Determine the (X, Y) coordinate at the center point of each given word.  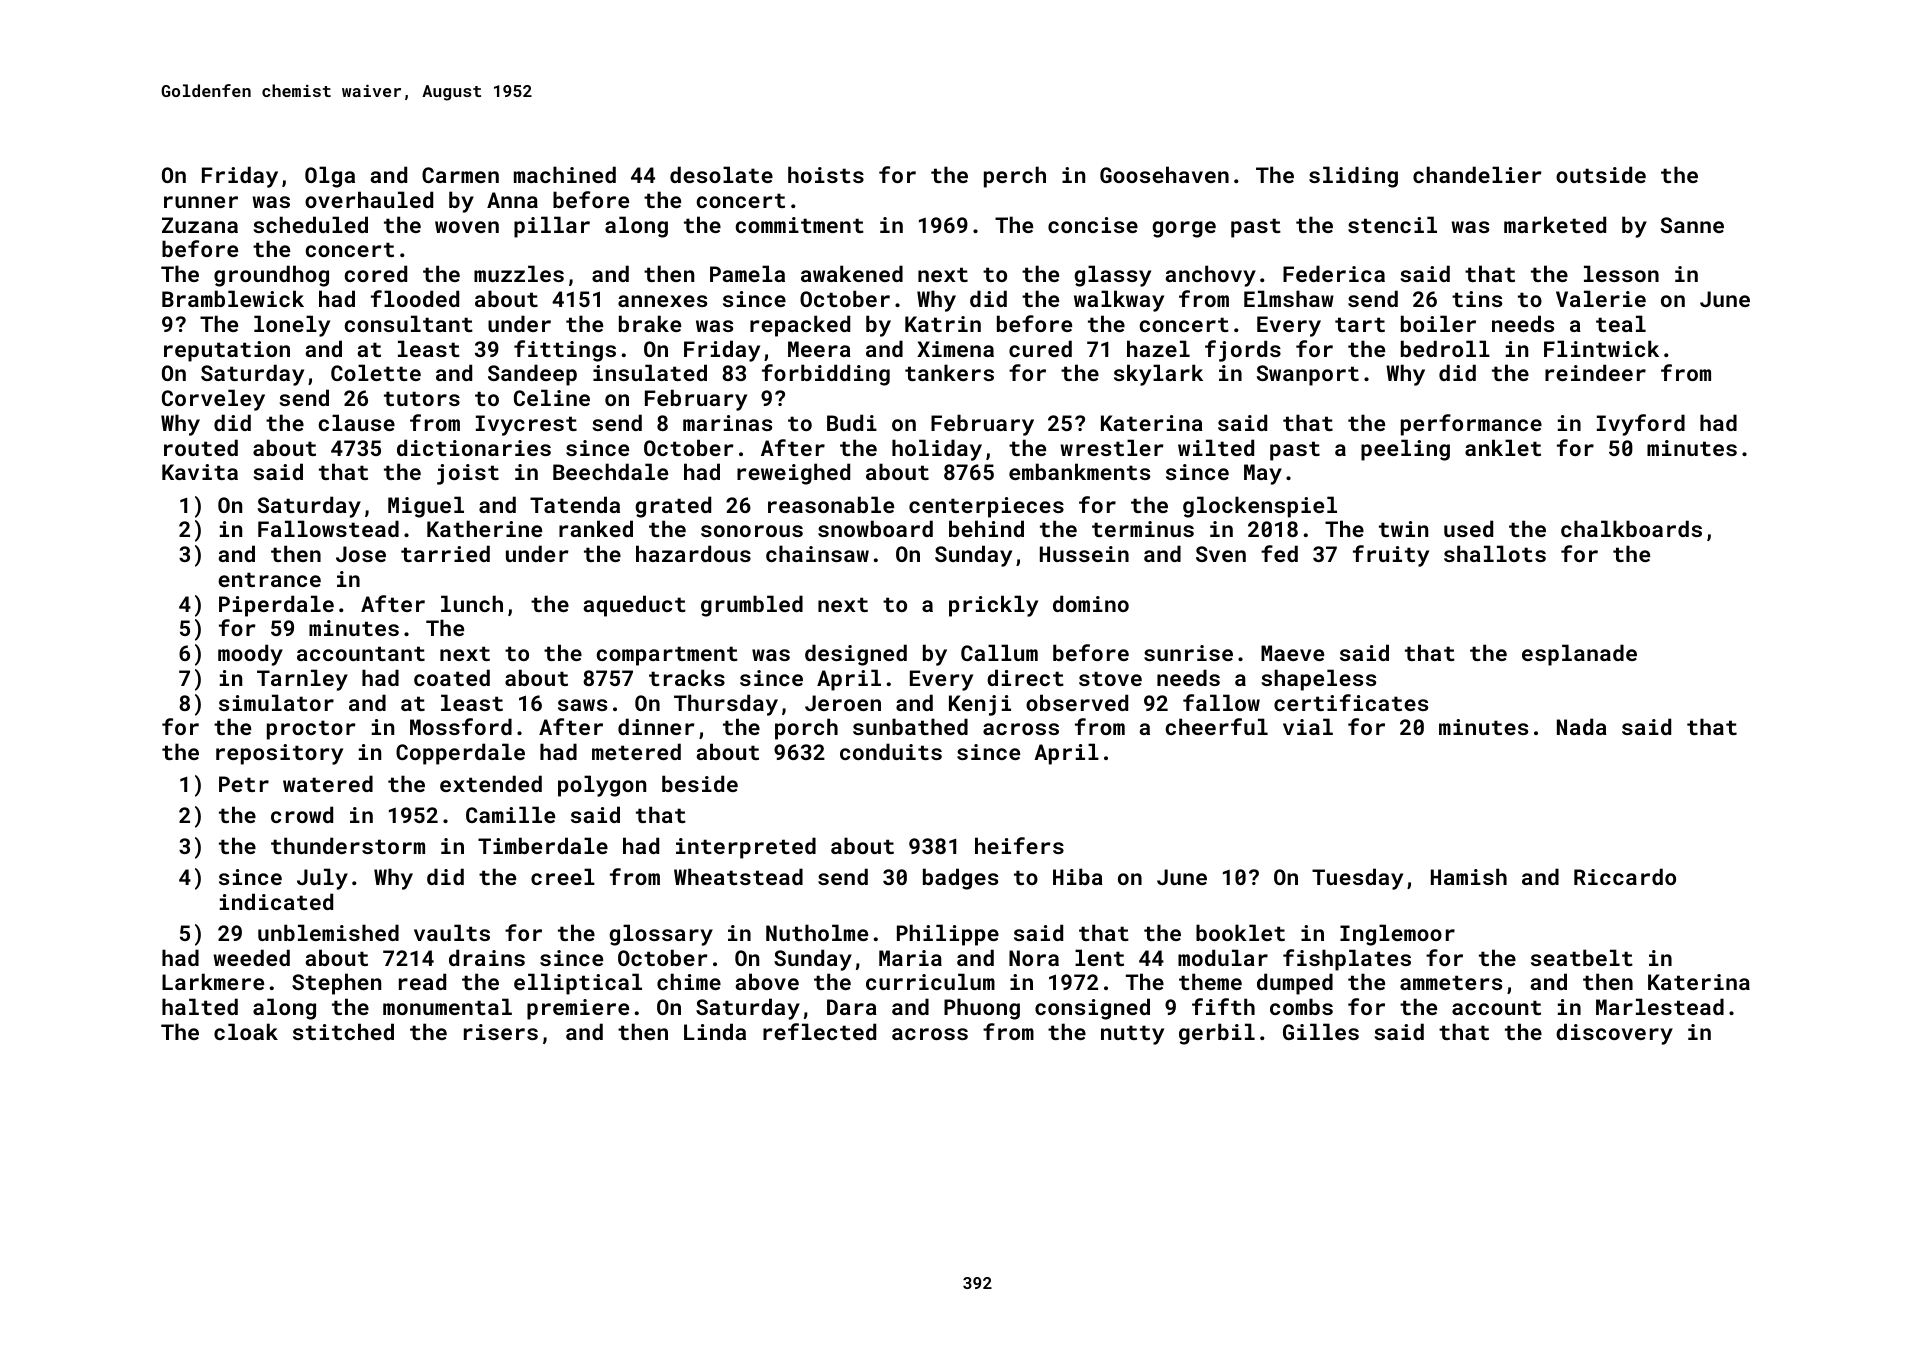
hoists (826, 174)
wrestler (1112, 447)
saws (582, 705)
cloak (246, 1031)
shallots (1495, 553)
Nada (1582, 726)
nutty (1132, 1035)
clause (356, 422)
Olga (330, 177)
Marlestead (1660, 1006)
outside (1601, 174)
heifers (1019, 845)
